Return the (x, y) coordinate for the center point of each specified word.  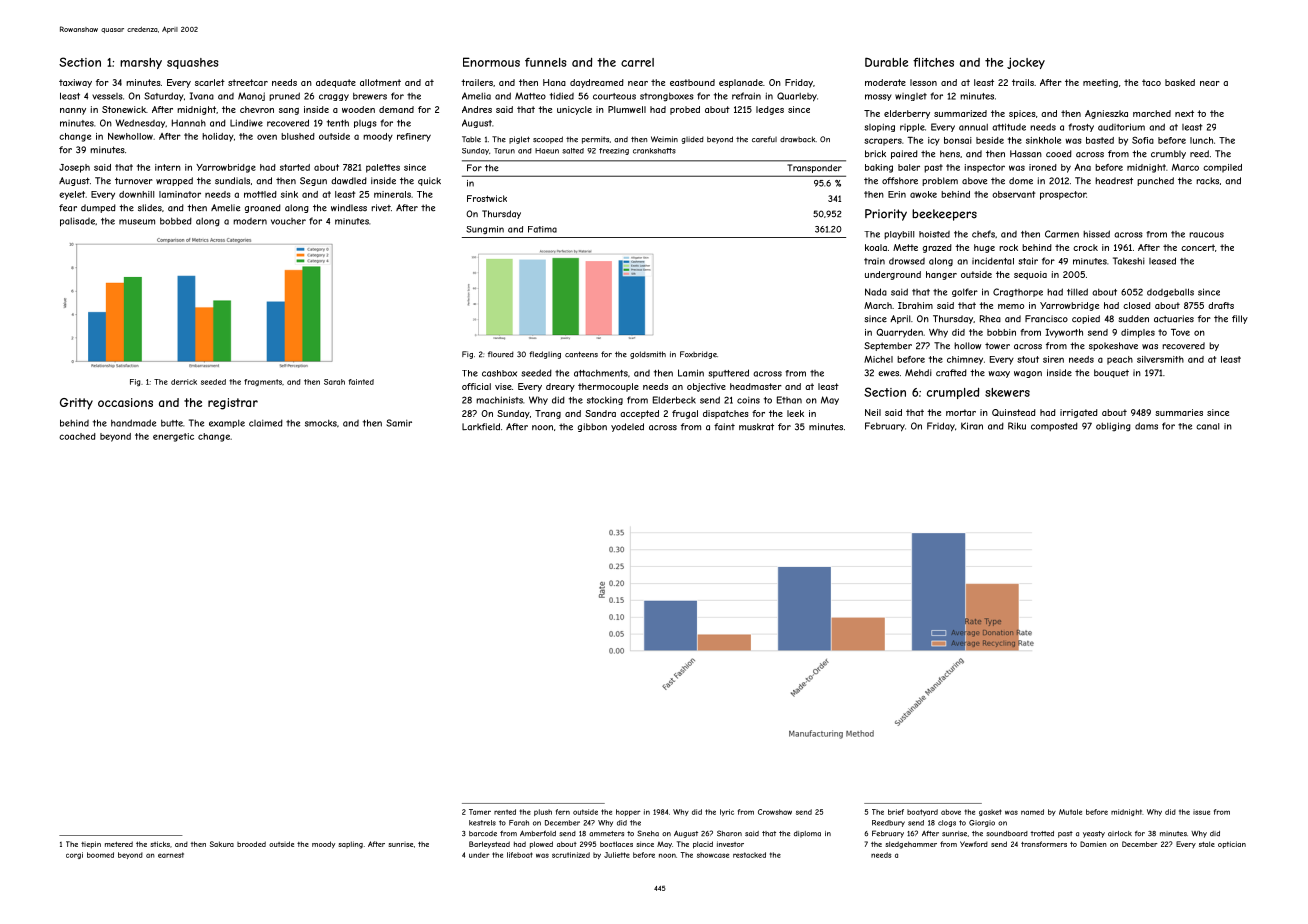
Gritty (76, 404)
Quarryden (899, 333)
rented (505, 812)
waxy (999, 374)
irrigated (1079, 413)
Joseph (74, 168)
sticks (160, 844)
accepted (639, 414)
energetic (173, 437)
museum (137, 222)
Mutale (1070, 812)
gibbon (592, 427)
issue (1201, 812)
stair (1028, 261)
